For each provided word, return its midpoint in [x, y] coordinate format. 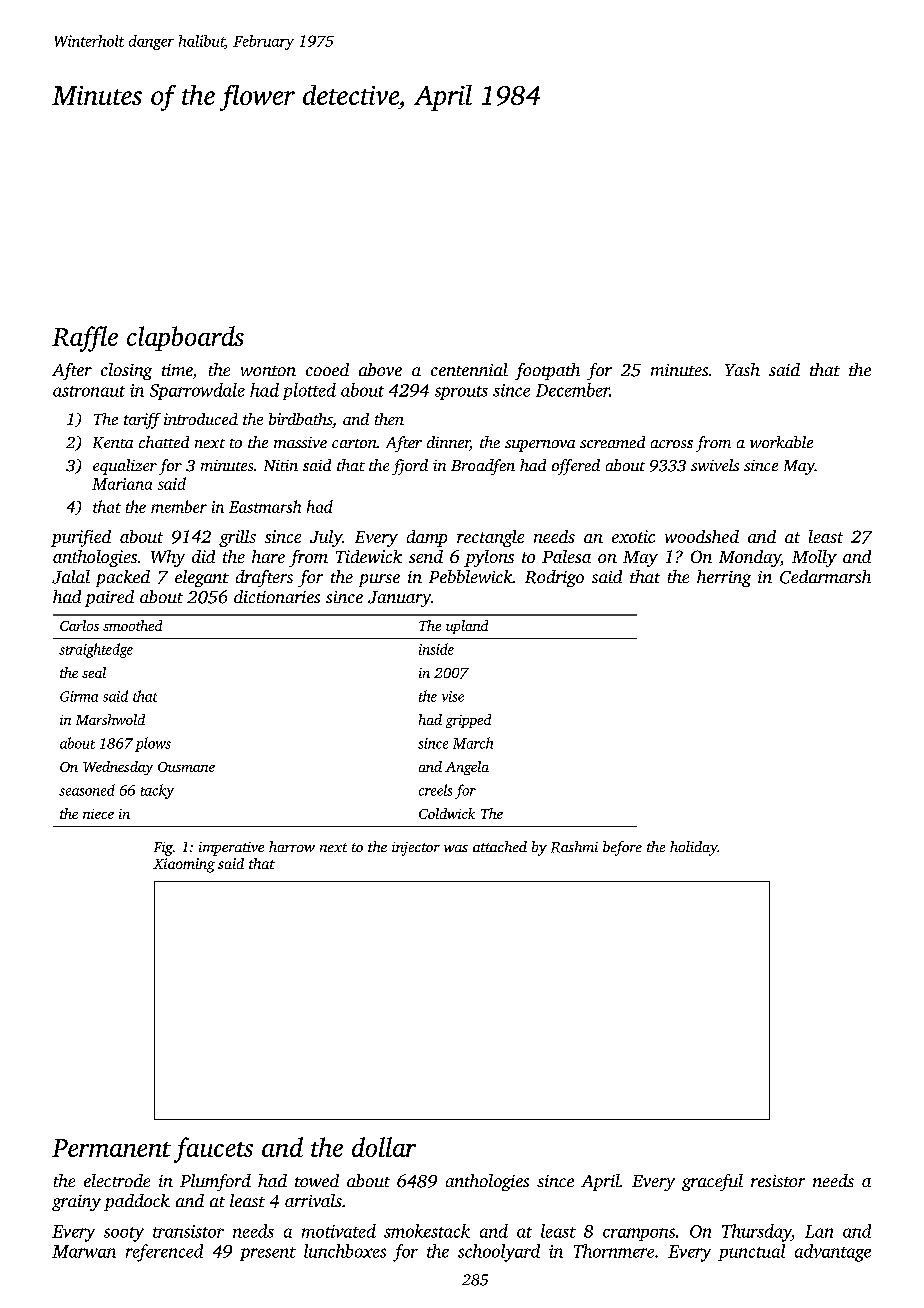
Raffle [85, 339]
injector [416, 849]
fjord [410, 467]
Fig [163, 849]
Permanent [111, 1148]
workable [781, 442]
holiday [693, 848]
